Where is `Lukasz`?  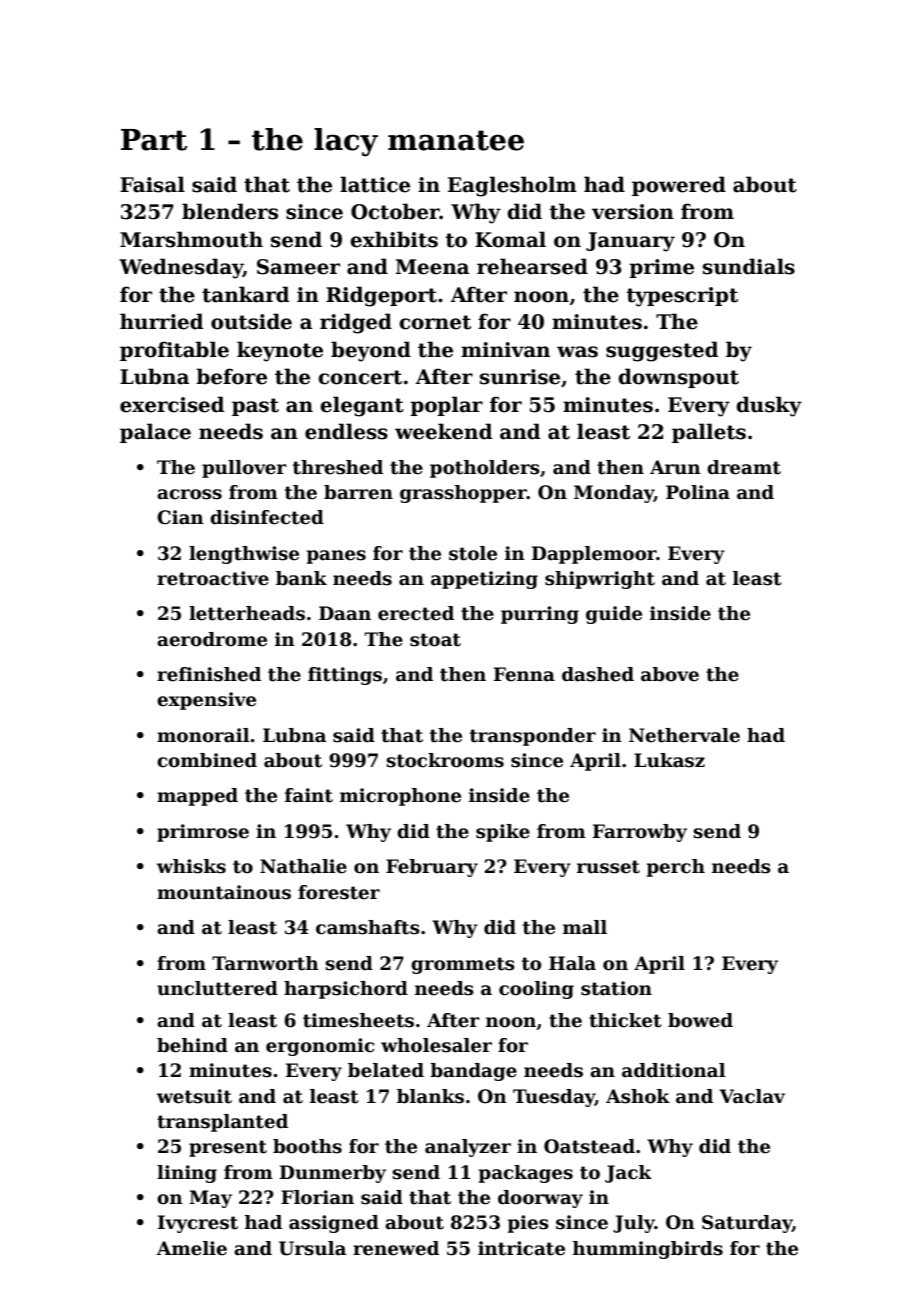
Lukasz is located at coordinates (669, 760).
